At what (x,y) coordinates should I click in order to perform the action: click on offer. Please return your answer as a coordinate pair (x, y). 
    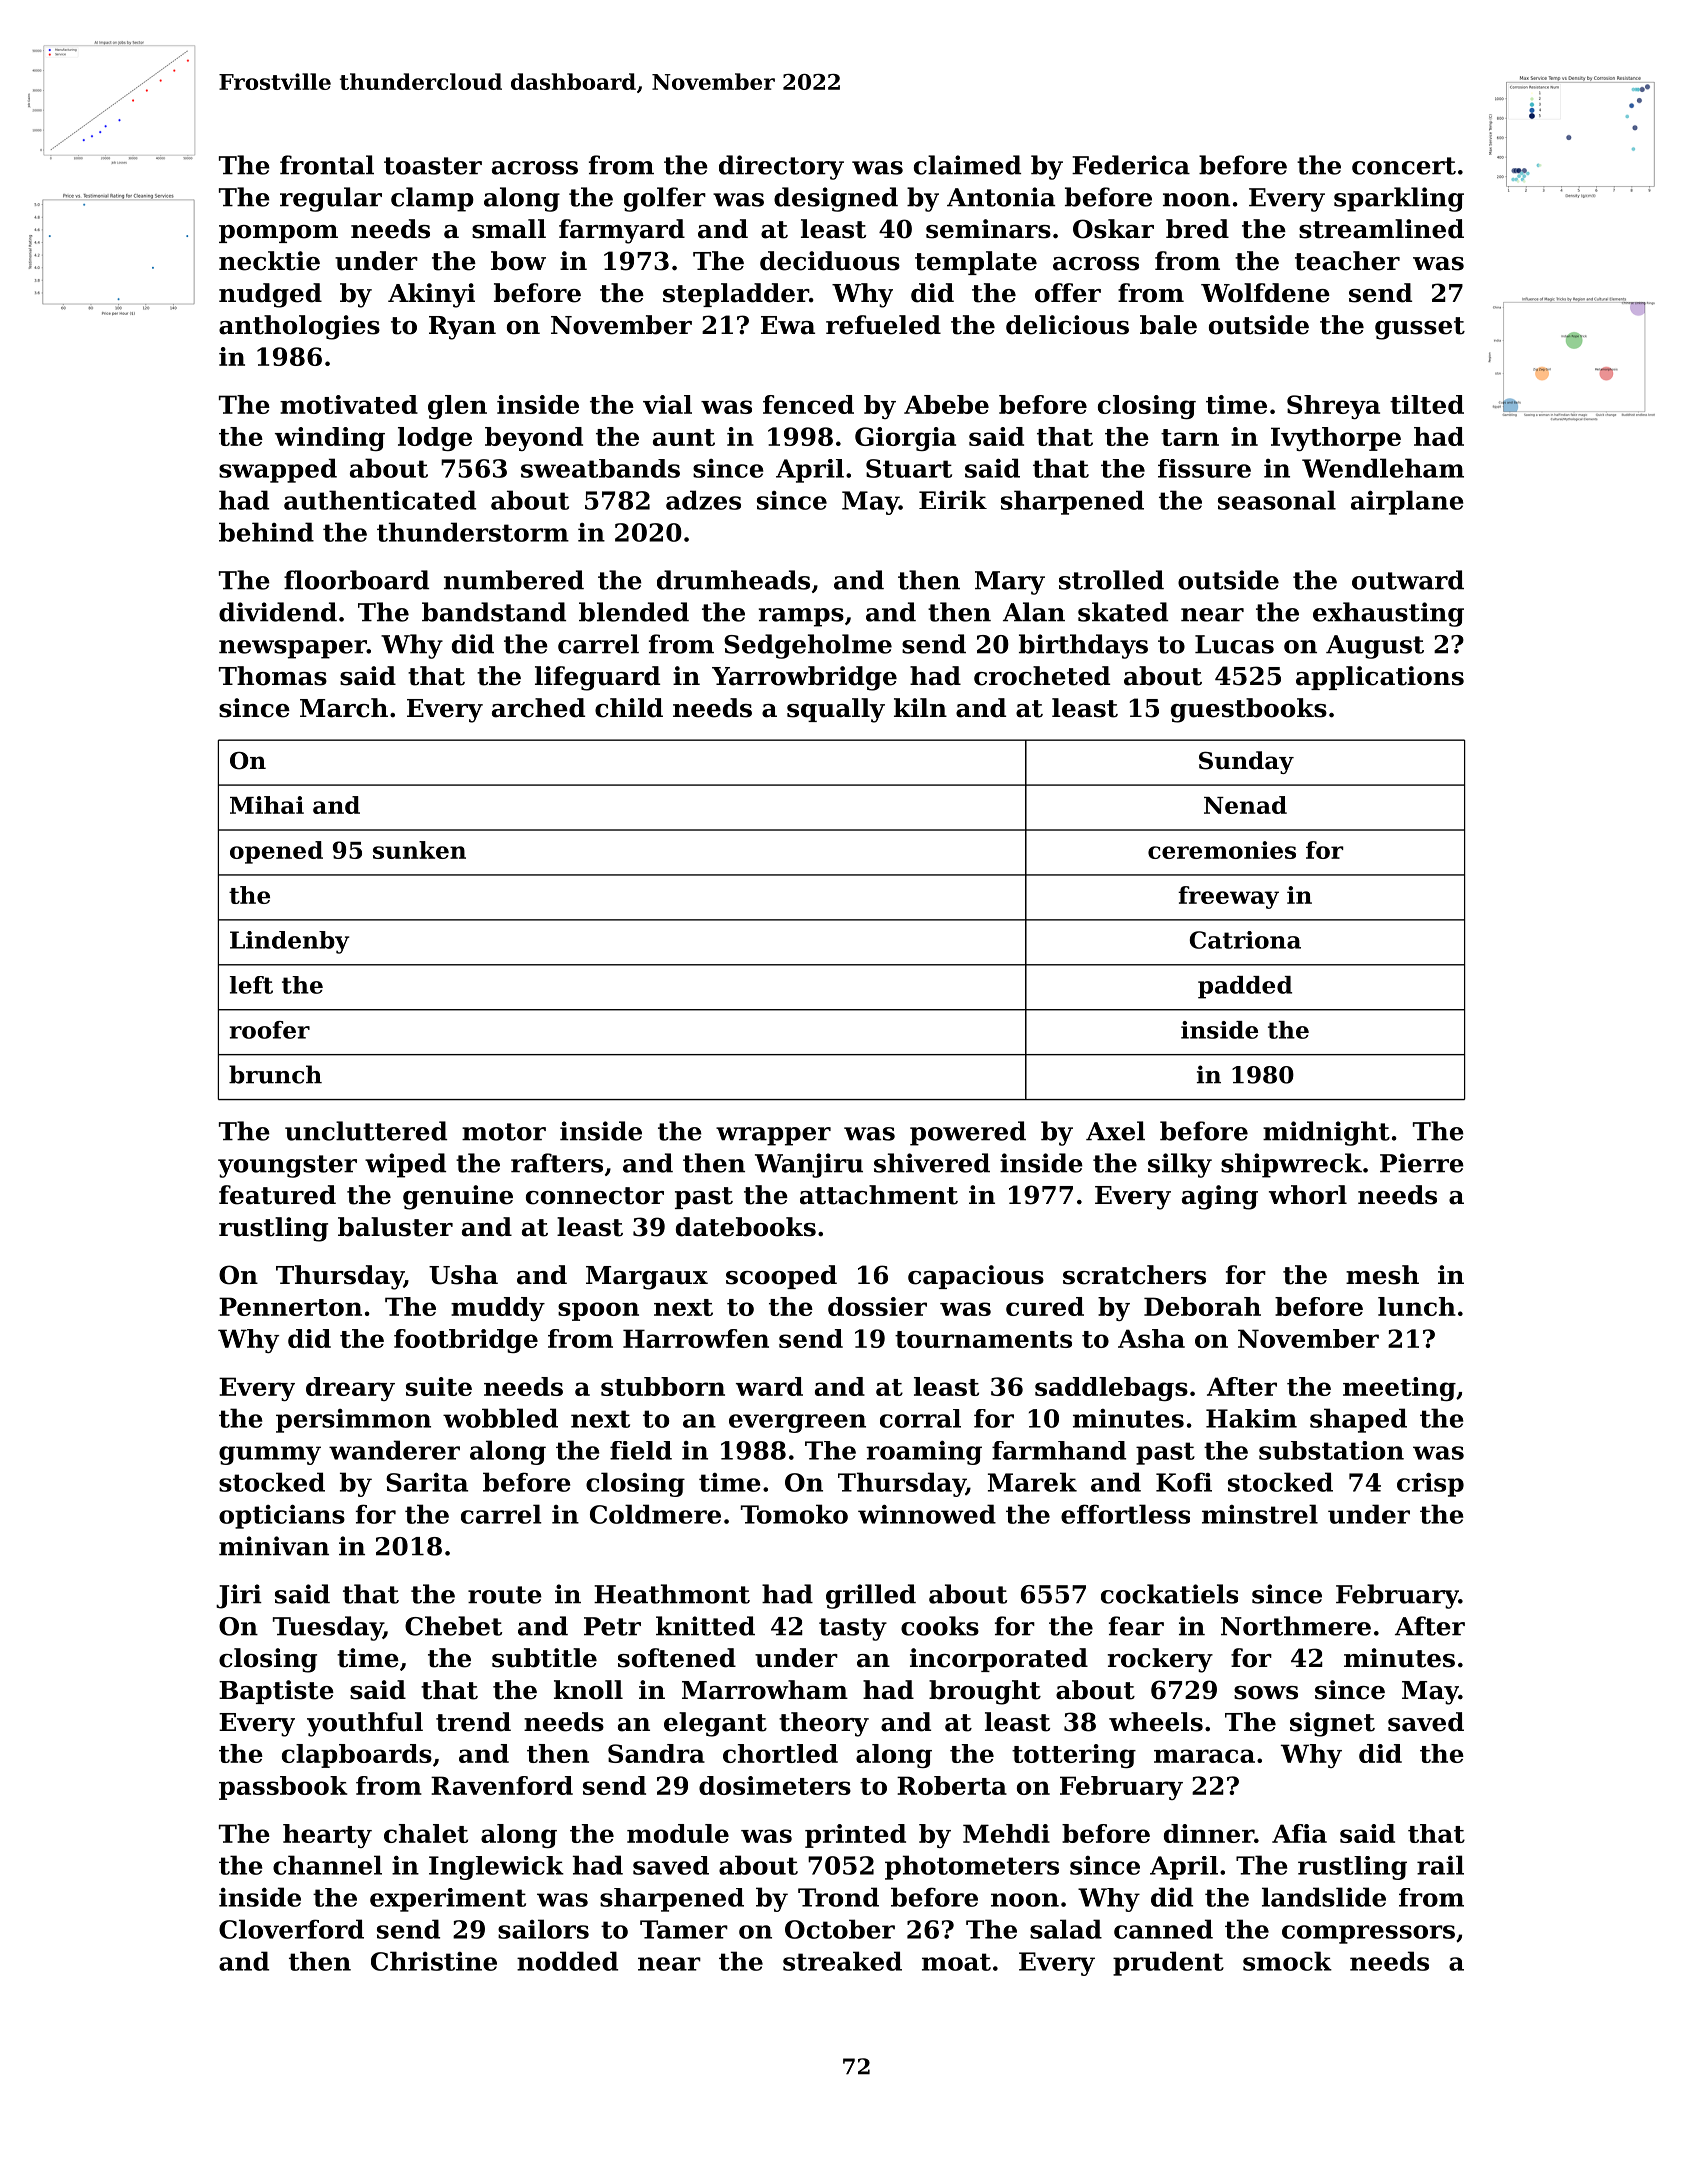
    Looking at the image, I should click on (1068, 293).
